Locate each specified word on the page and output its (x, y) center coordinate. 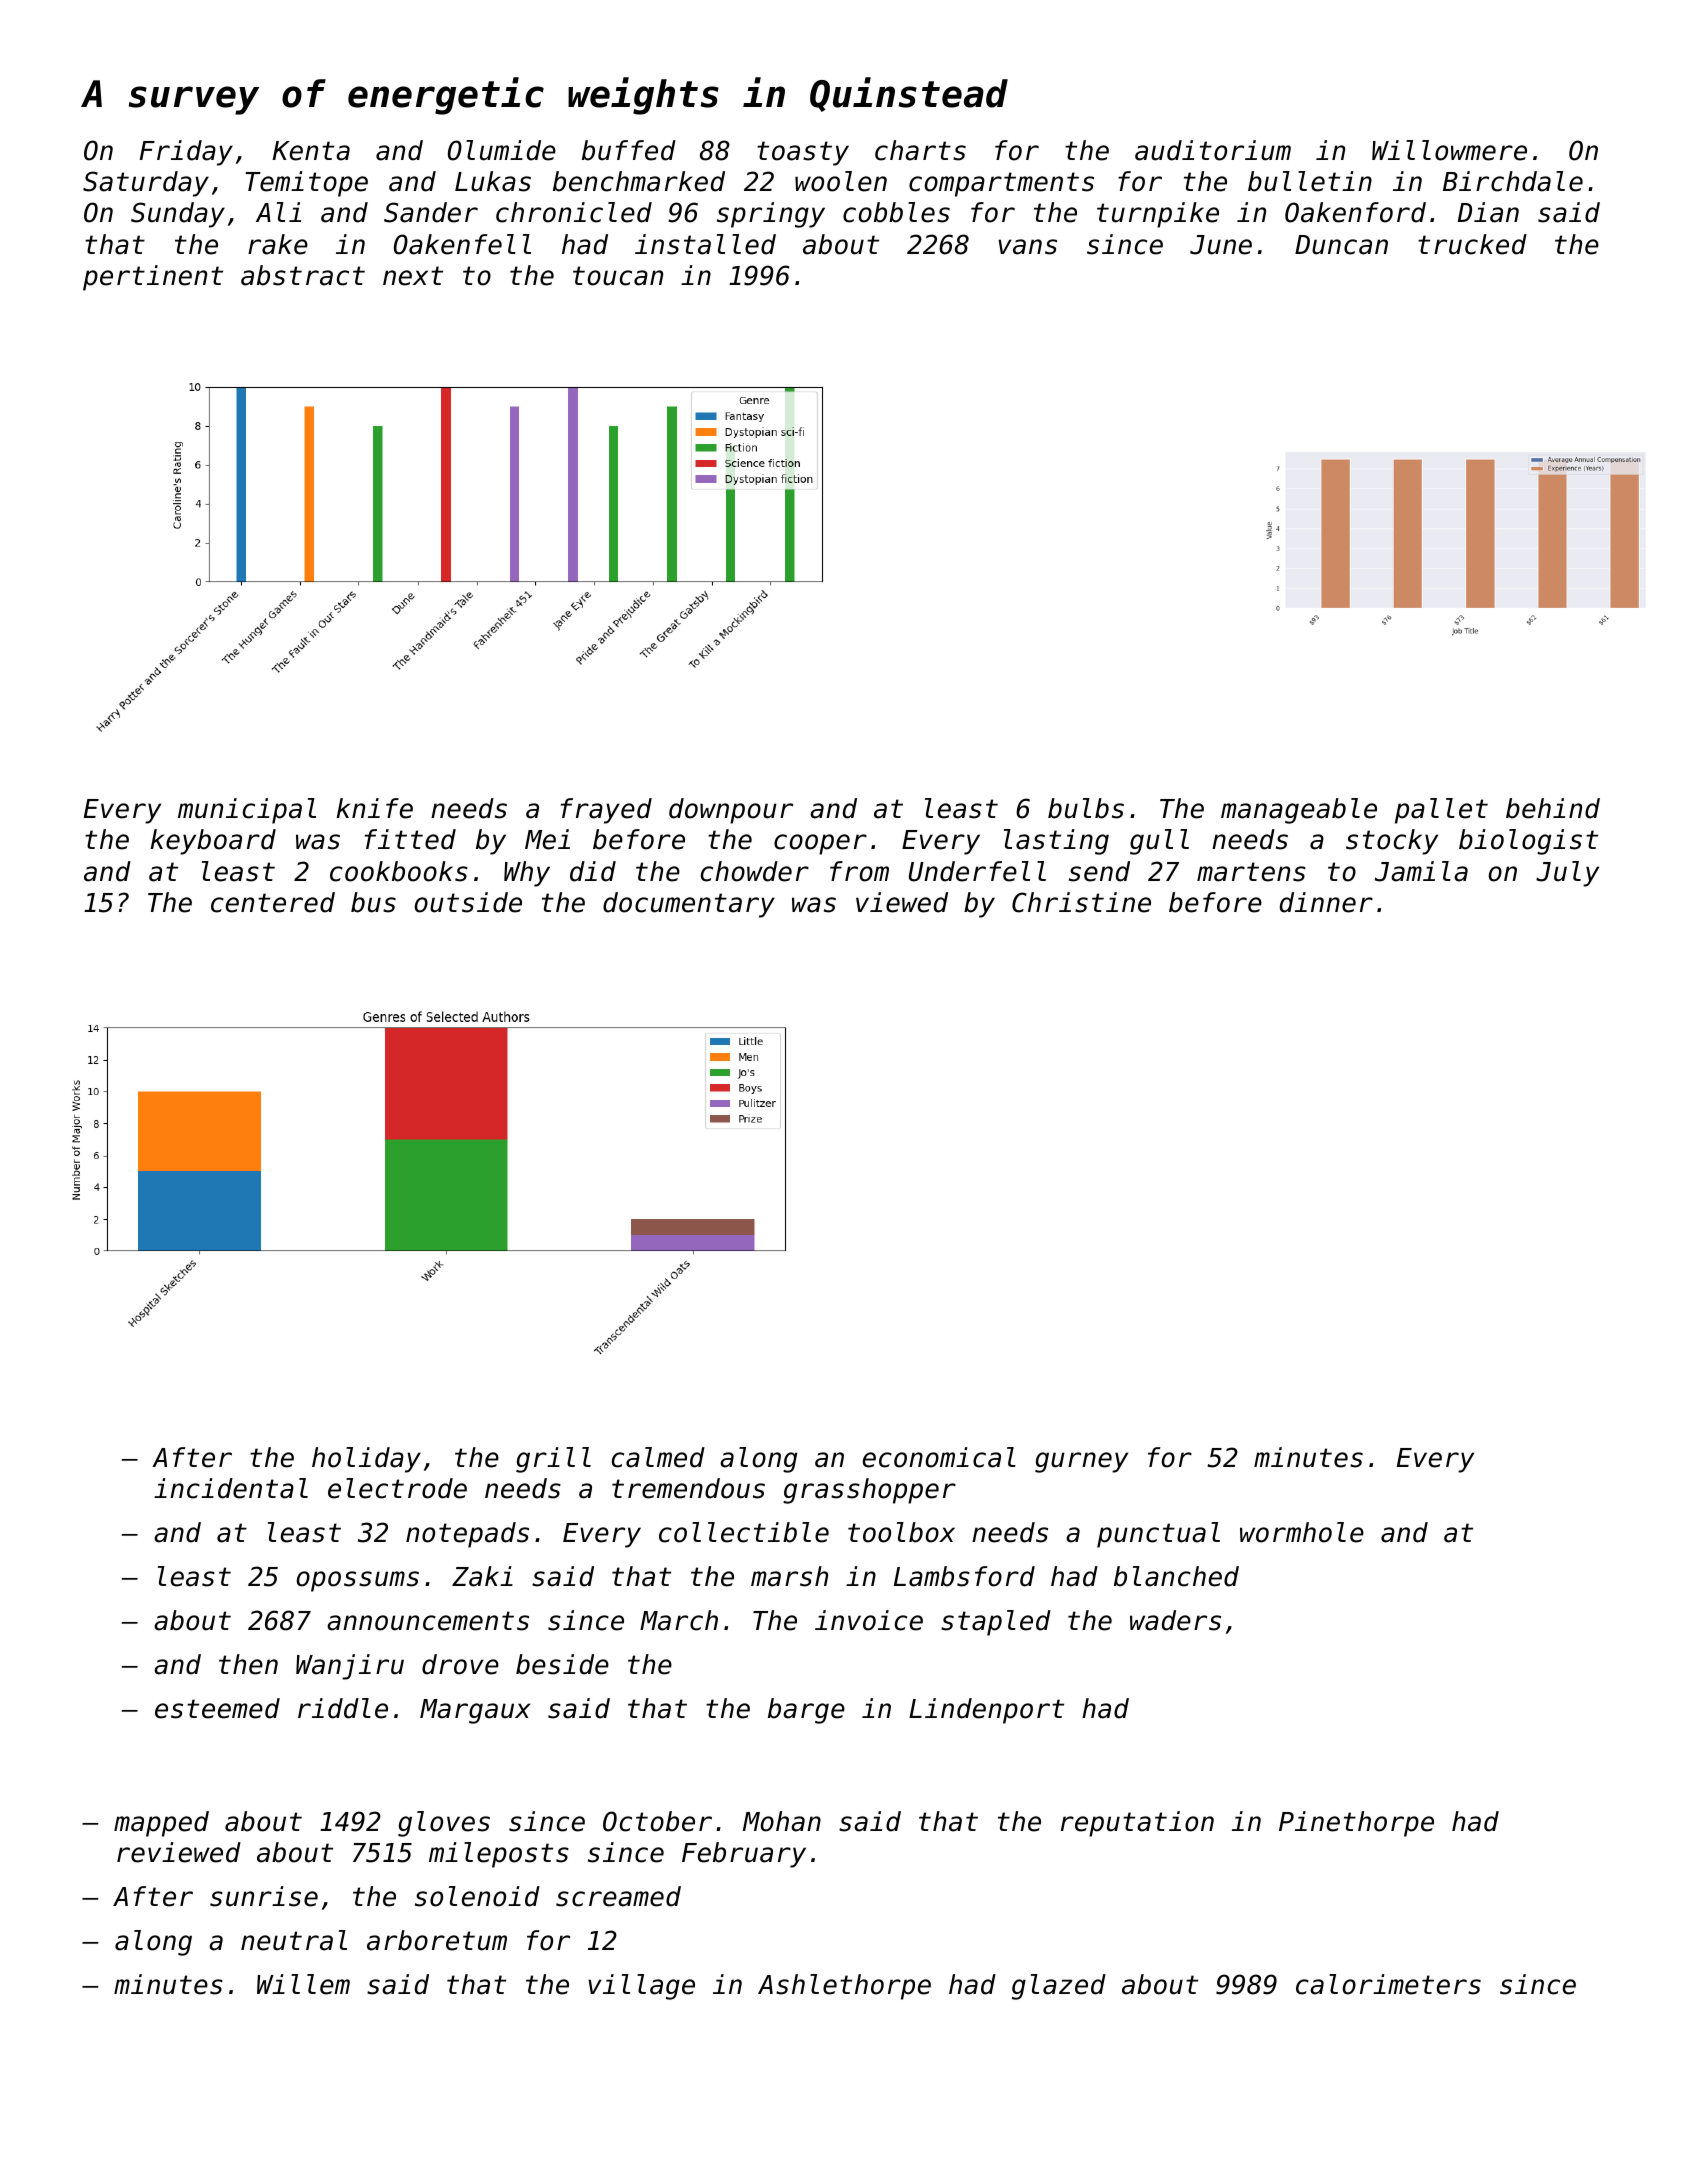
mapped (161, 1824)
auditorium (1213, 150)
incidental (231, 1488)
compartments (1001, 184)
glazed (1059, 1987)
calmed (658, 1457)
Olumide (502, 150)
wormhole (1302, 1532)
